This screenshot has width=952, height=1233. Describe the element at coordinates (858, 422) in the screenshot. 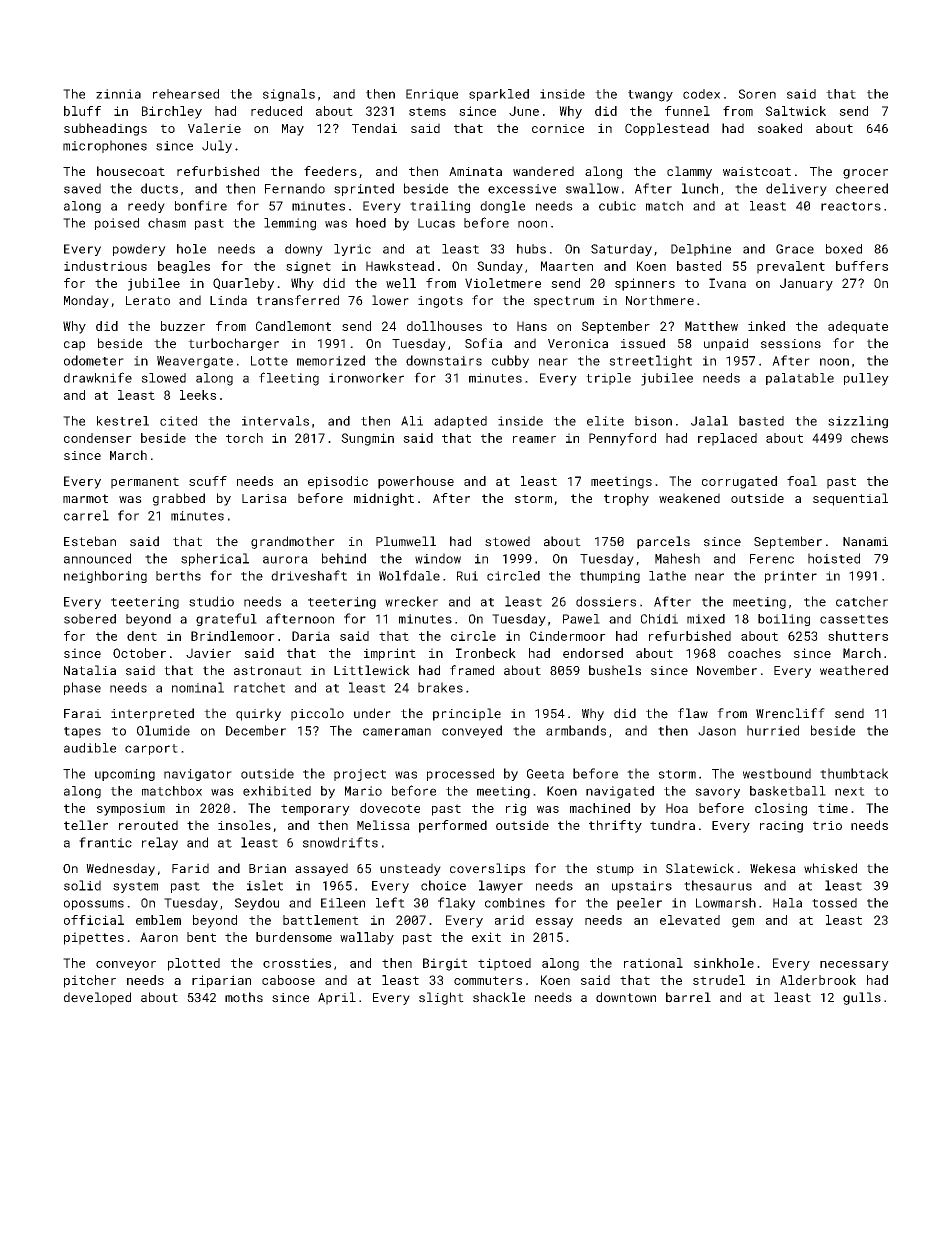

I see `sizzling` at that location.
